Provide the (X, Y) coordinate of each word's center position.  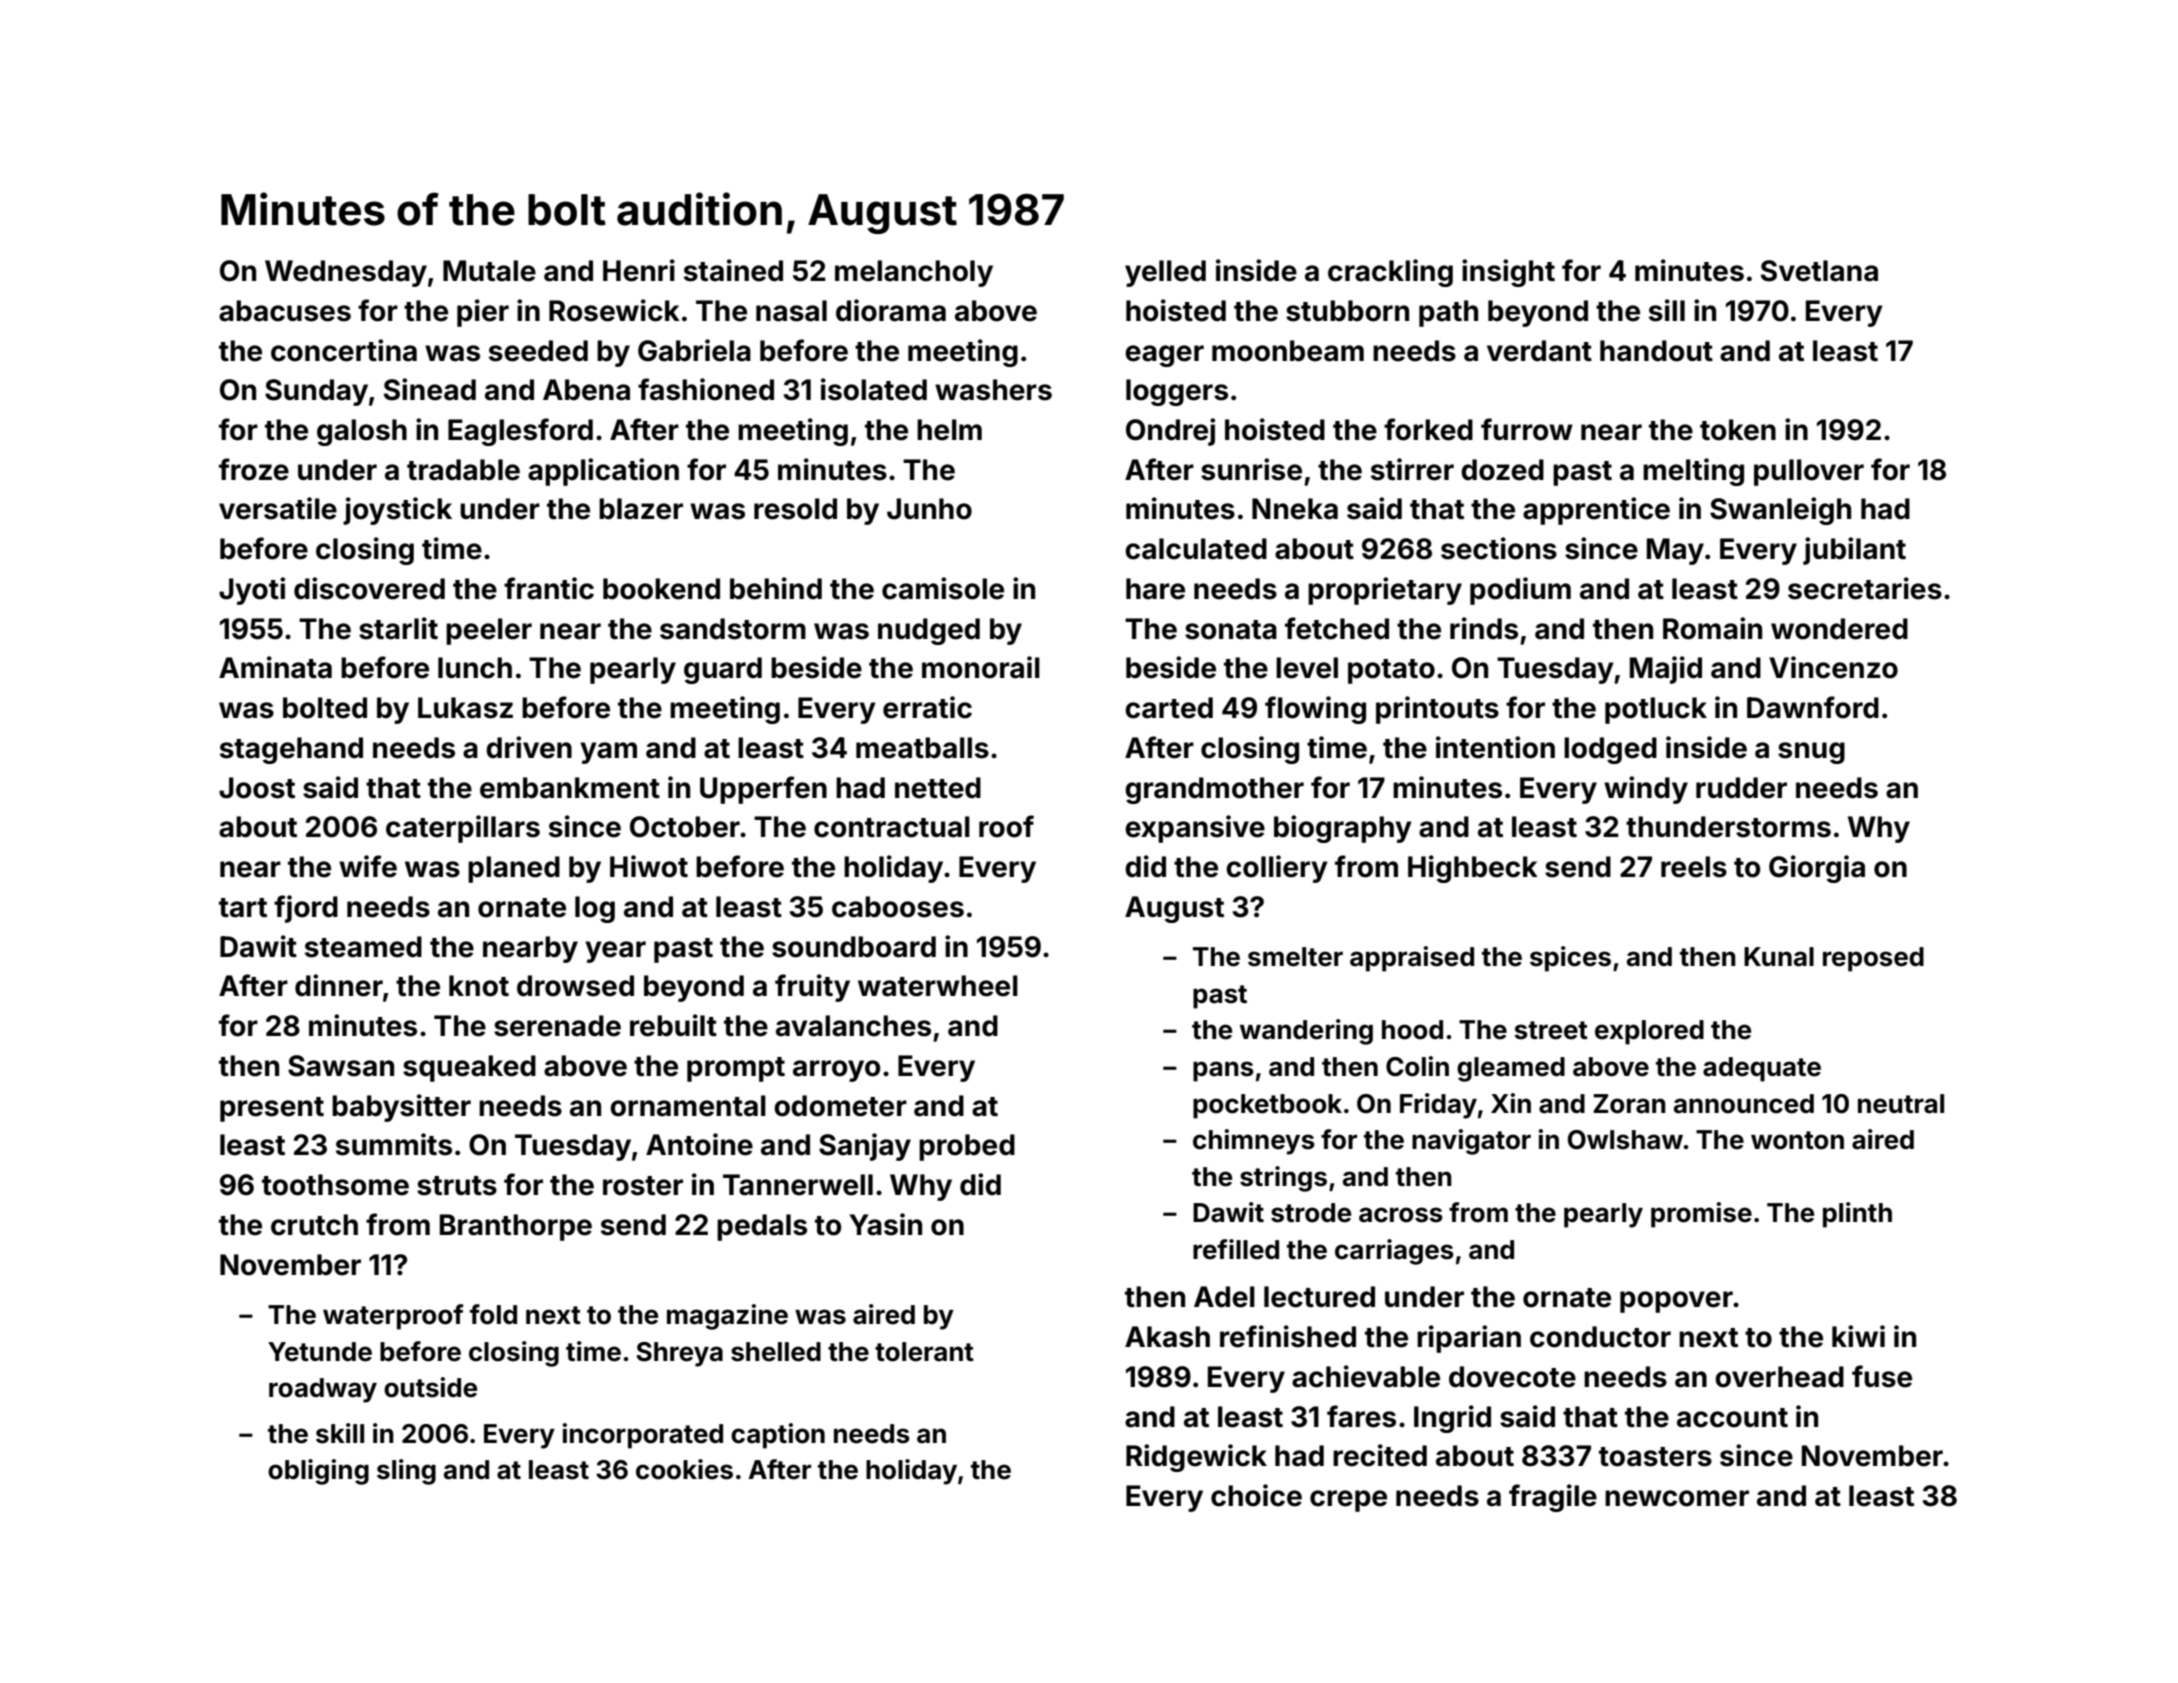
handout (1656, 351)
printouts (1437, 710)
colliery (1277, 869)
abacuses (285, 311)
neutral (1901, 1104)
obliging (318, 1472)
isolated (874, 389)
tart (243, 908)
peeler (489, 631)
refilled (1236, 1249)
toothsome (335, 1185)
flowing (1315, 710)
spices (1570, 959)
